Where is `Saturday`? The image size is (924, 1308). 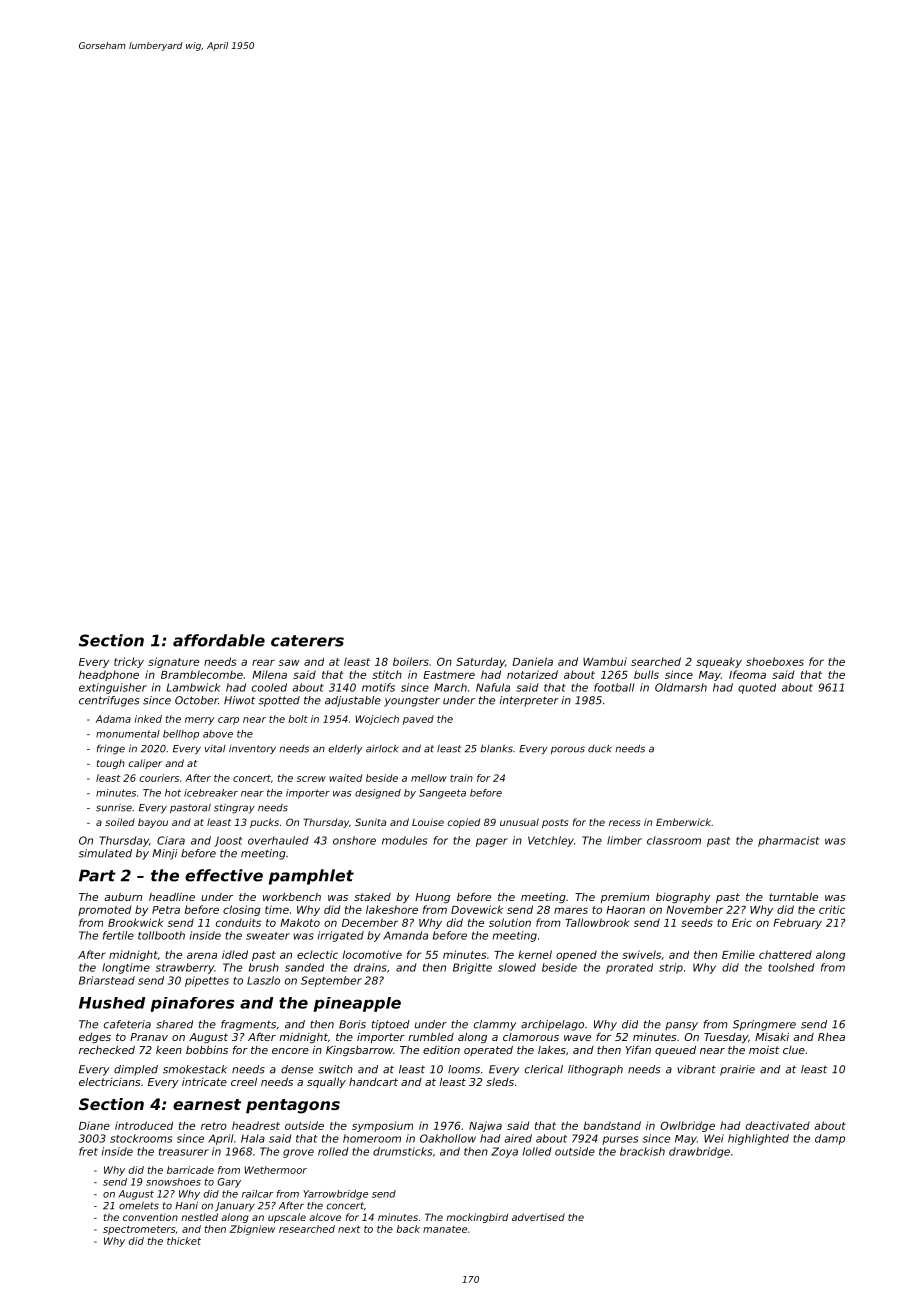
Saturday is located at coordinates (480, 662).
